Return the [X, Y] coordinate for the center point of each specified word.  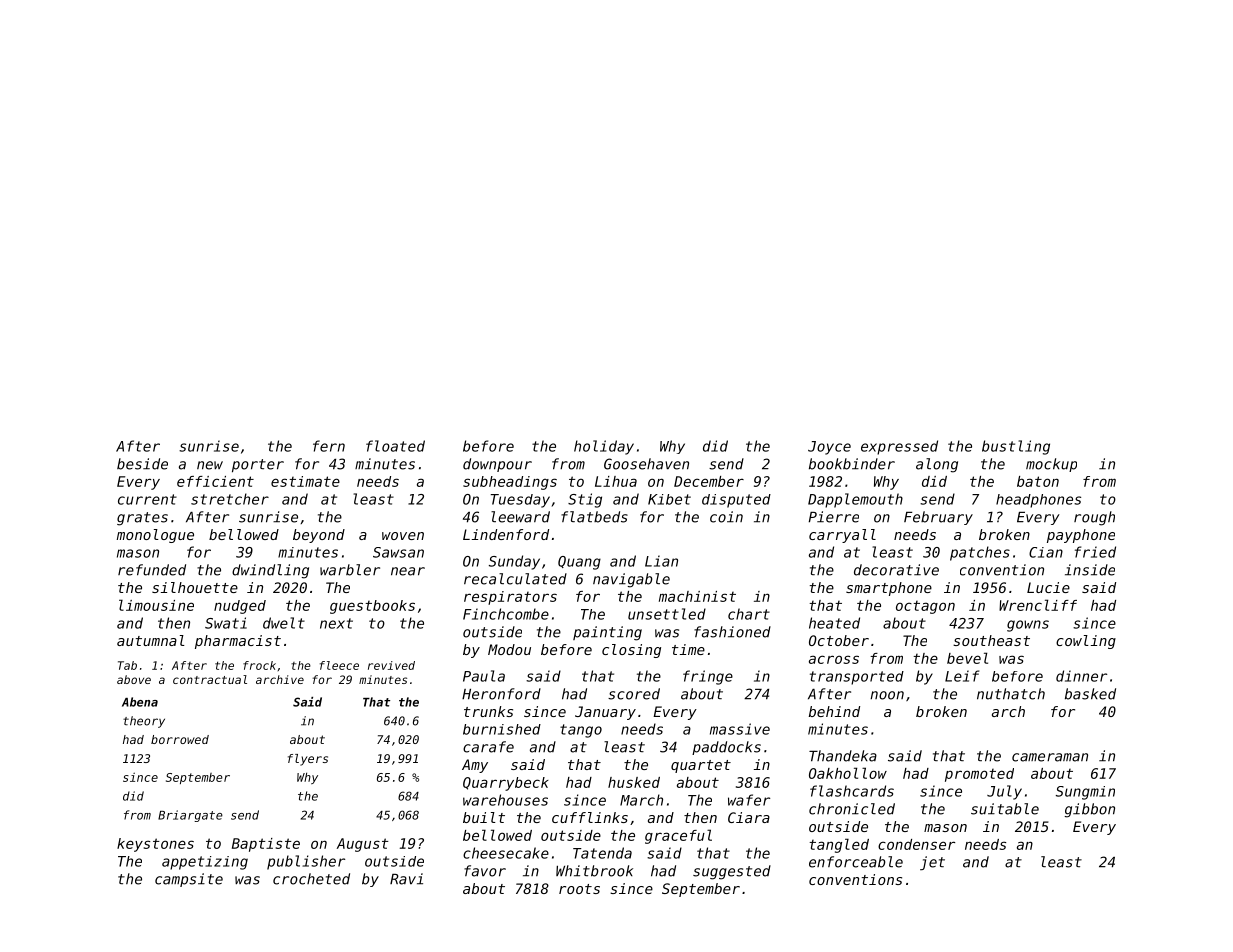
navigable [631, 580]
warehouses [505, 800]
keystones [155, 845]
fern [329, 446]
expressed [899, 447]
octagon [925, 607]
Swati [226, 623]
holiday [604, 447]
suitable [1005, 809]
